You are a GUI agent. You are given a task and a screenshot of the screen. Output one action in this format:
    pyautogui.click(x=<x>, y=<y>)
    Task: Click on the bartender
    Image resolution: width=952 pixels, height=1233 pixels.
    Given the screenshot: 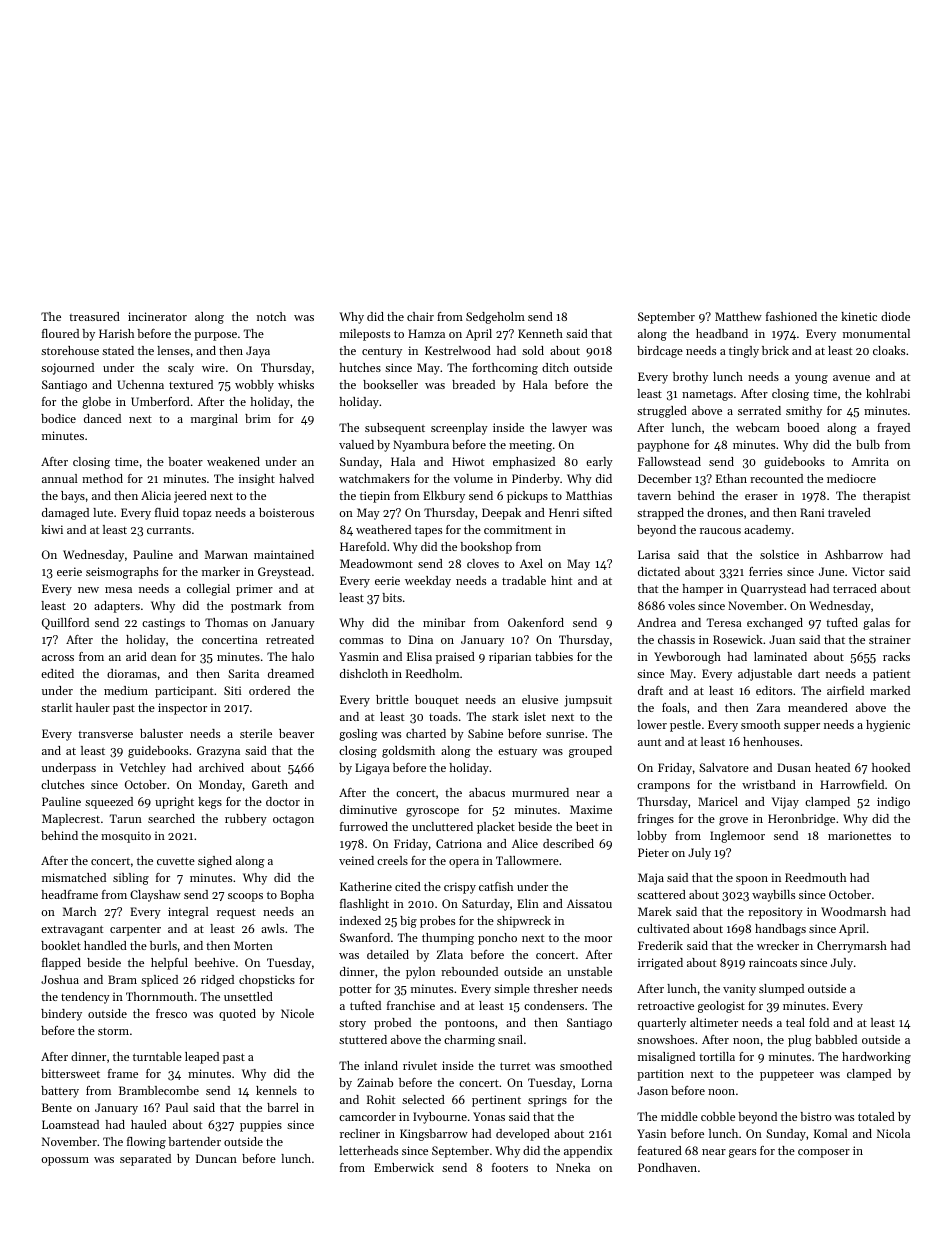 What is the action you would take?
    pyautogui.click(x=194, y=1141)
